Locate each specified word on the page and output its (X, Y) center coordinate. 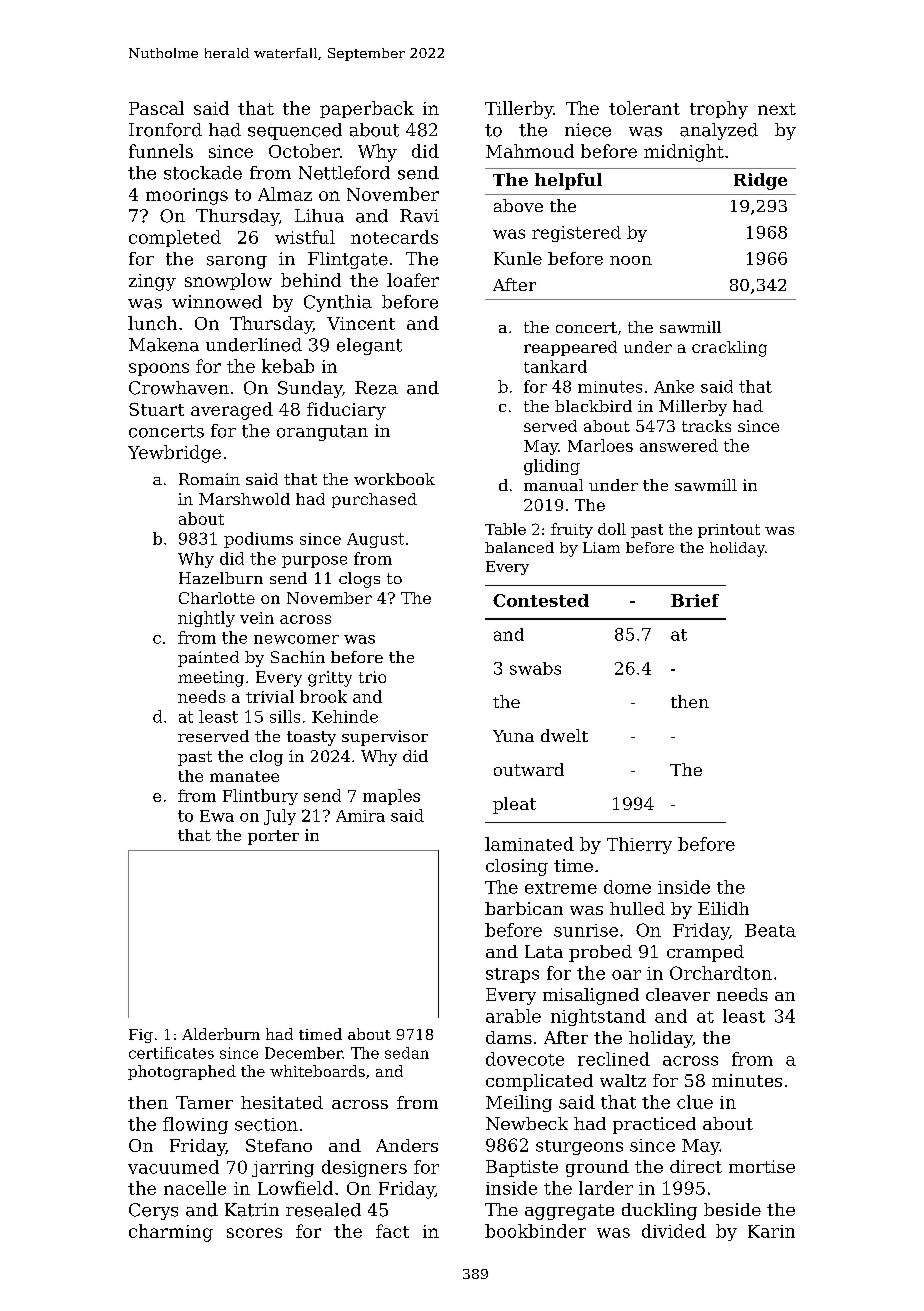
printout (729, 531)
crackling (729, 349)
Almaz (285, 194)
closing (517, 867)
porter (273, 837)
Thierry (639, 845)
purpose (314, 562)
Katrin (252, 1210)
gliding (552, 467)
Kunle (518, 258)
